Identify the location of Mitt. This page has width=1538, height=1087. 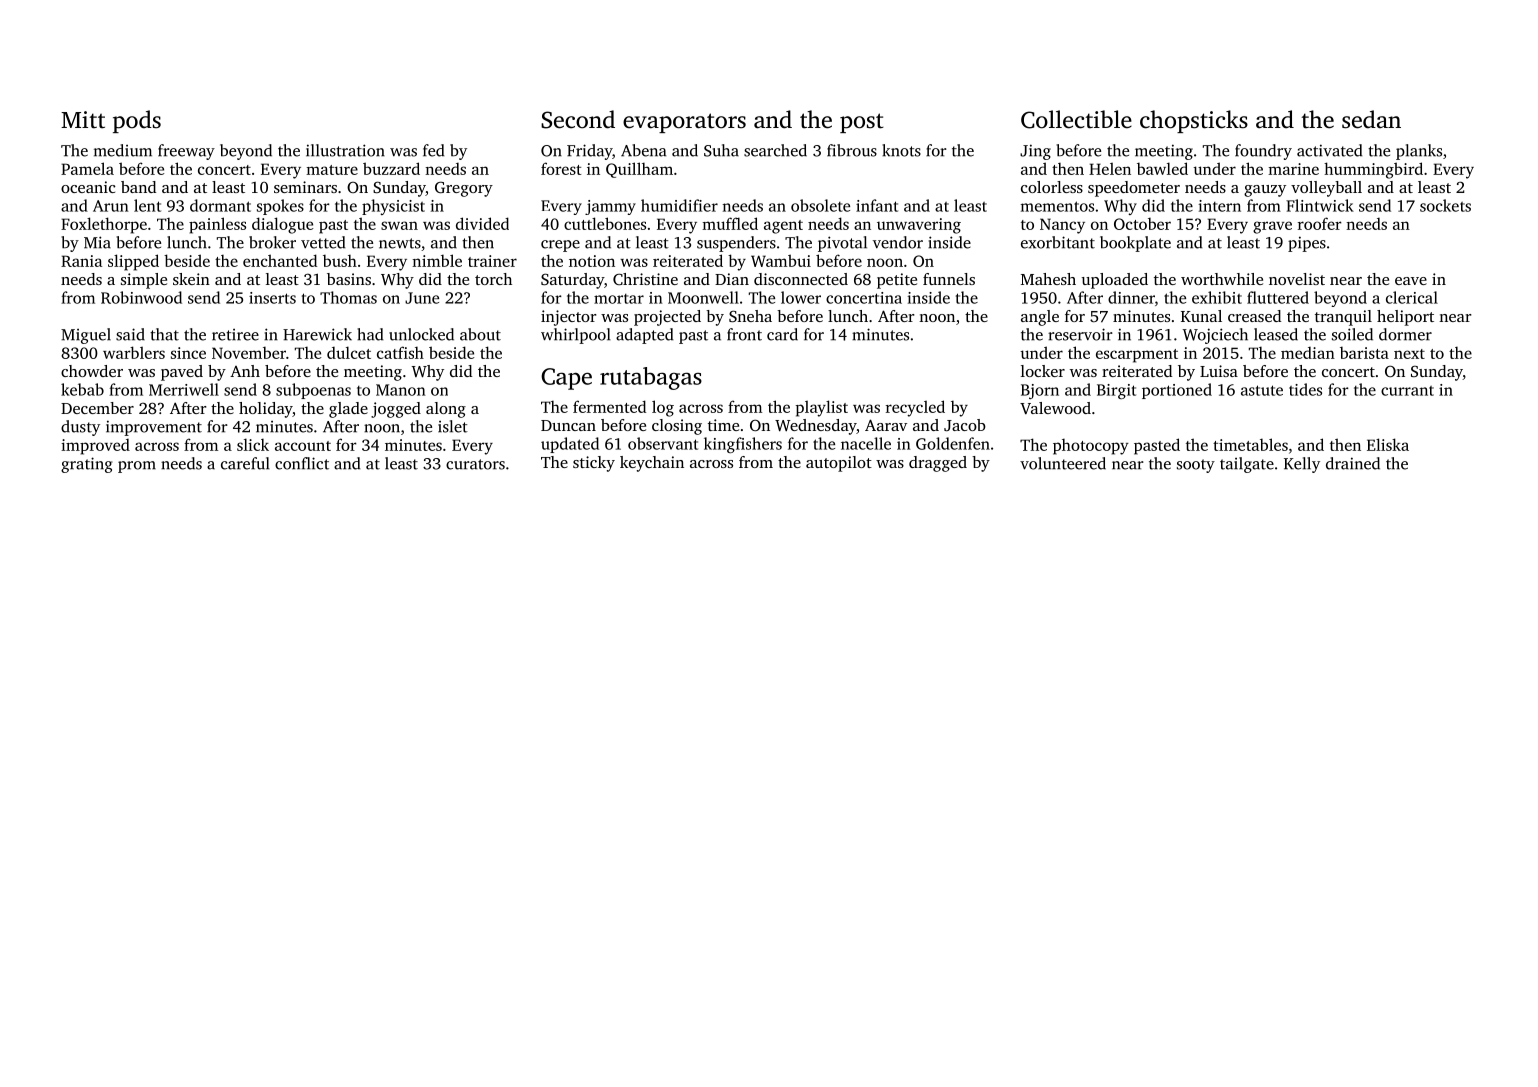
(83, 120).
